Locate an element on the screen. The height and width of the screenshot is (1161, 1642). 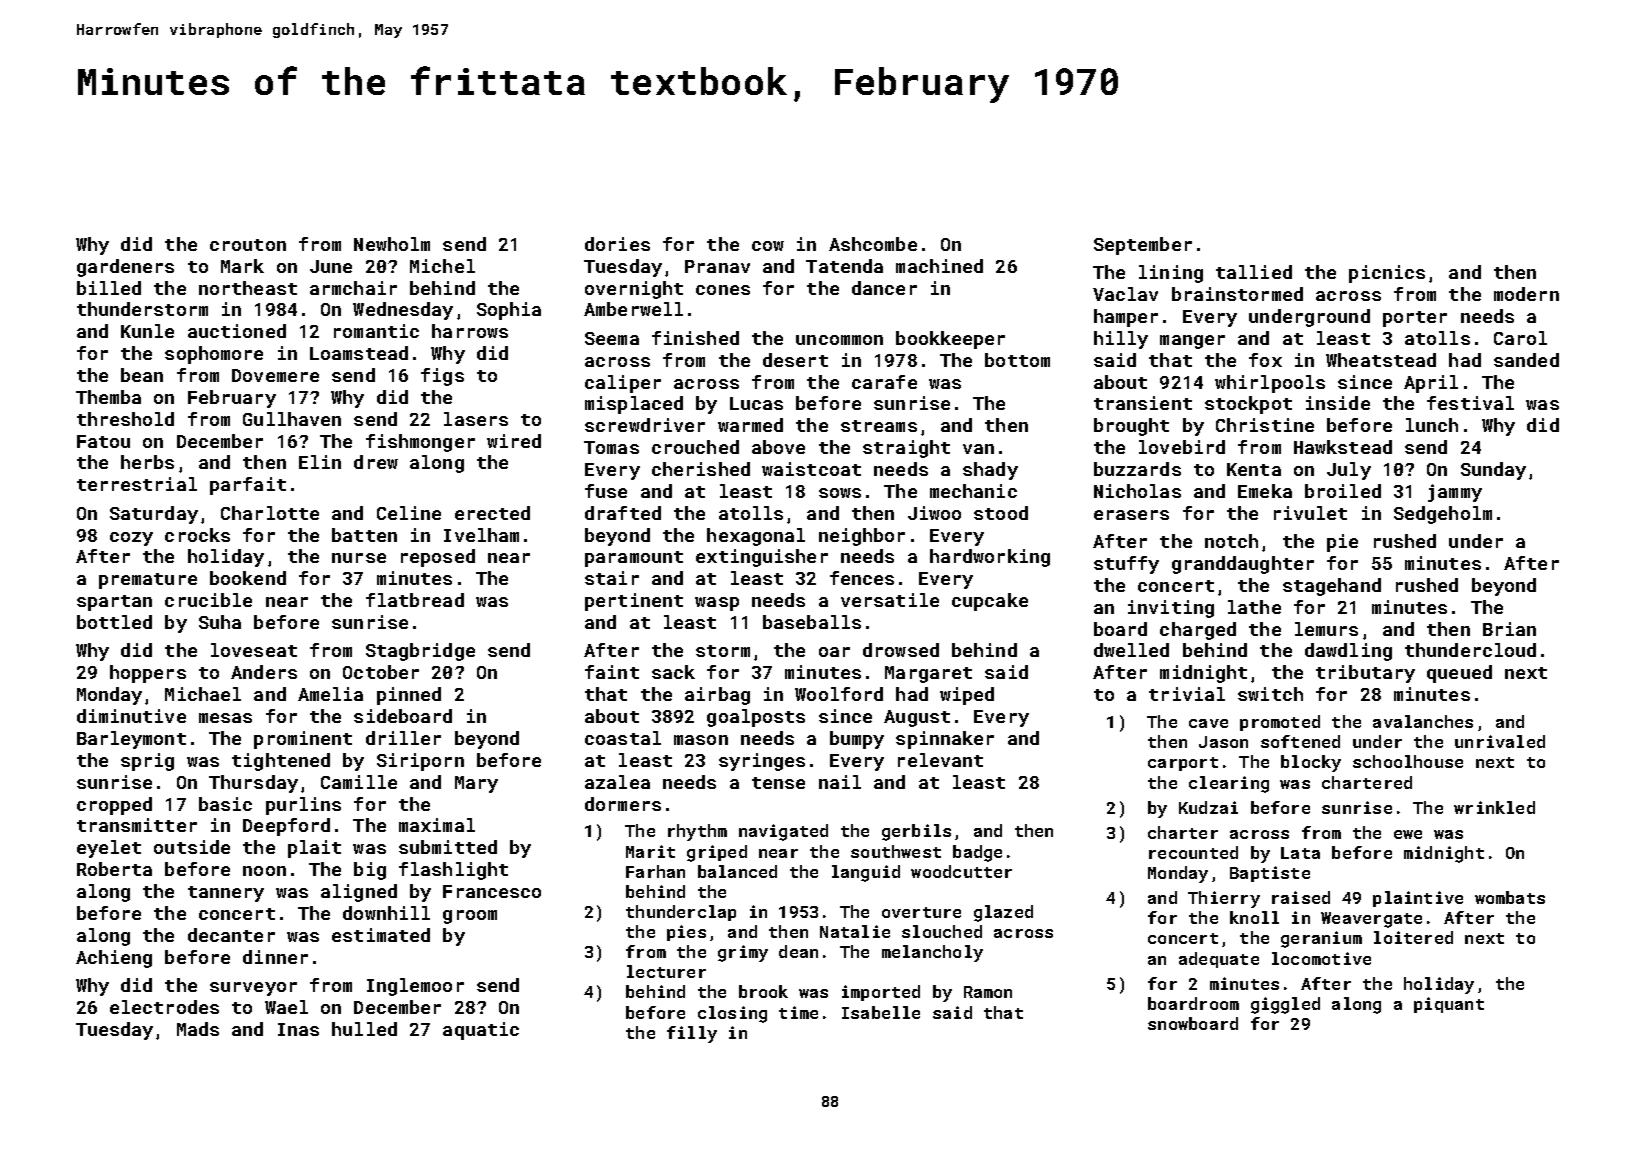
gardeners is located at coordinates (125, 268).
